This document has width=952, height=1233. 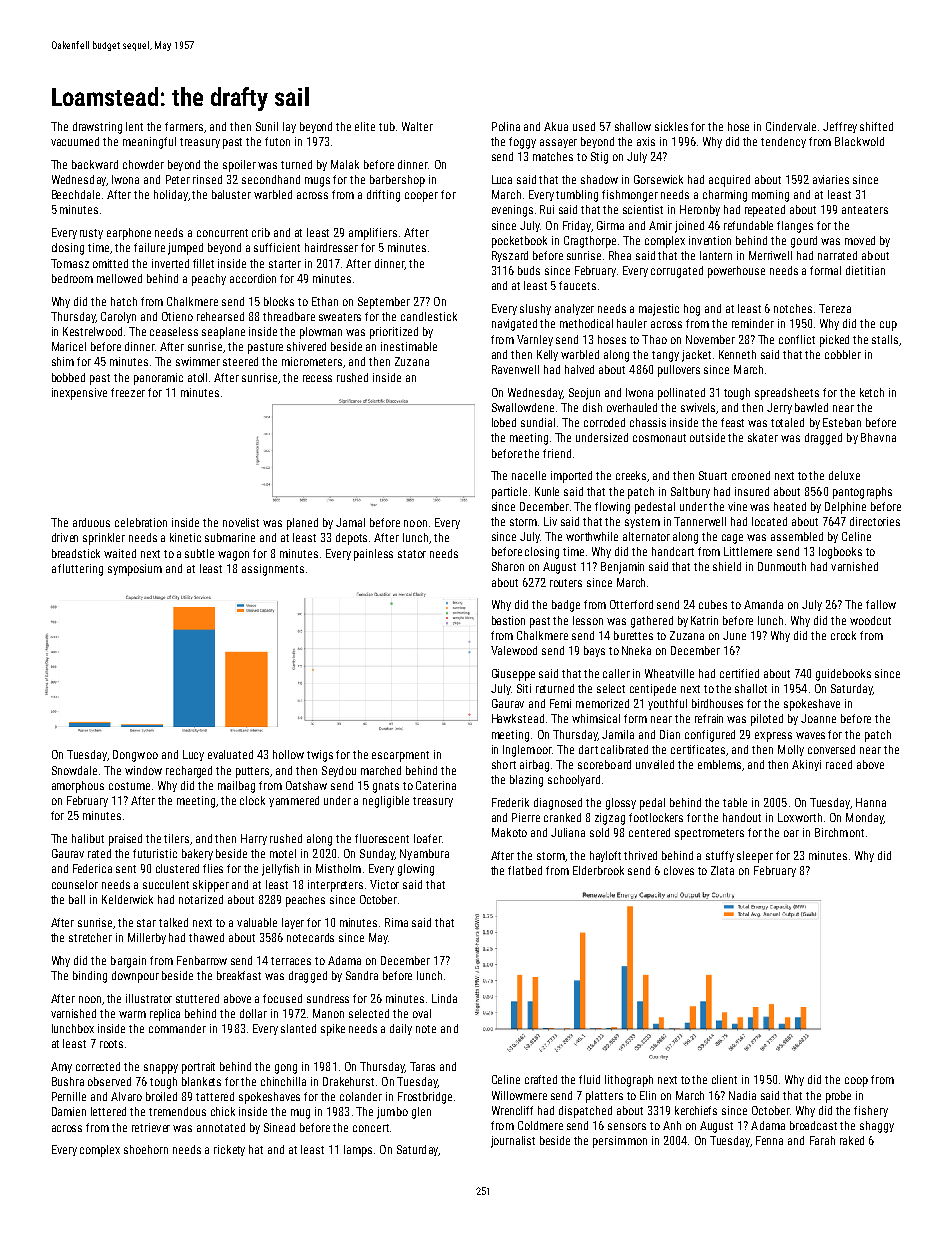 I want to click on rickety, so click(x=229, y=1150).
